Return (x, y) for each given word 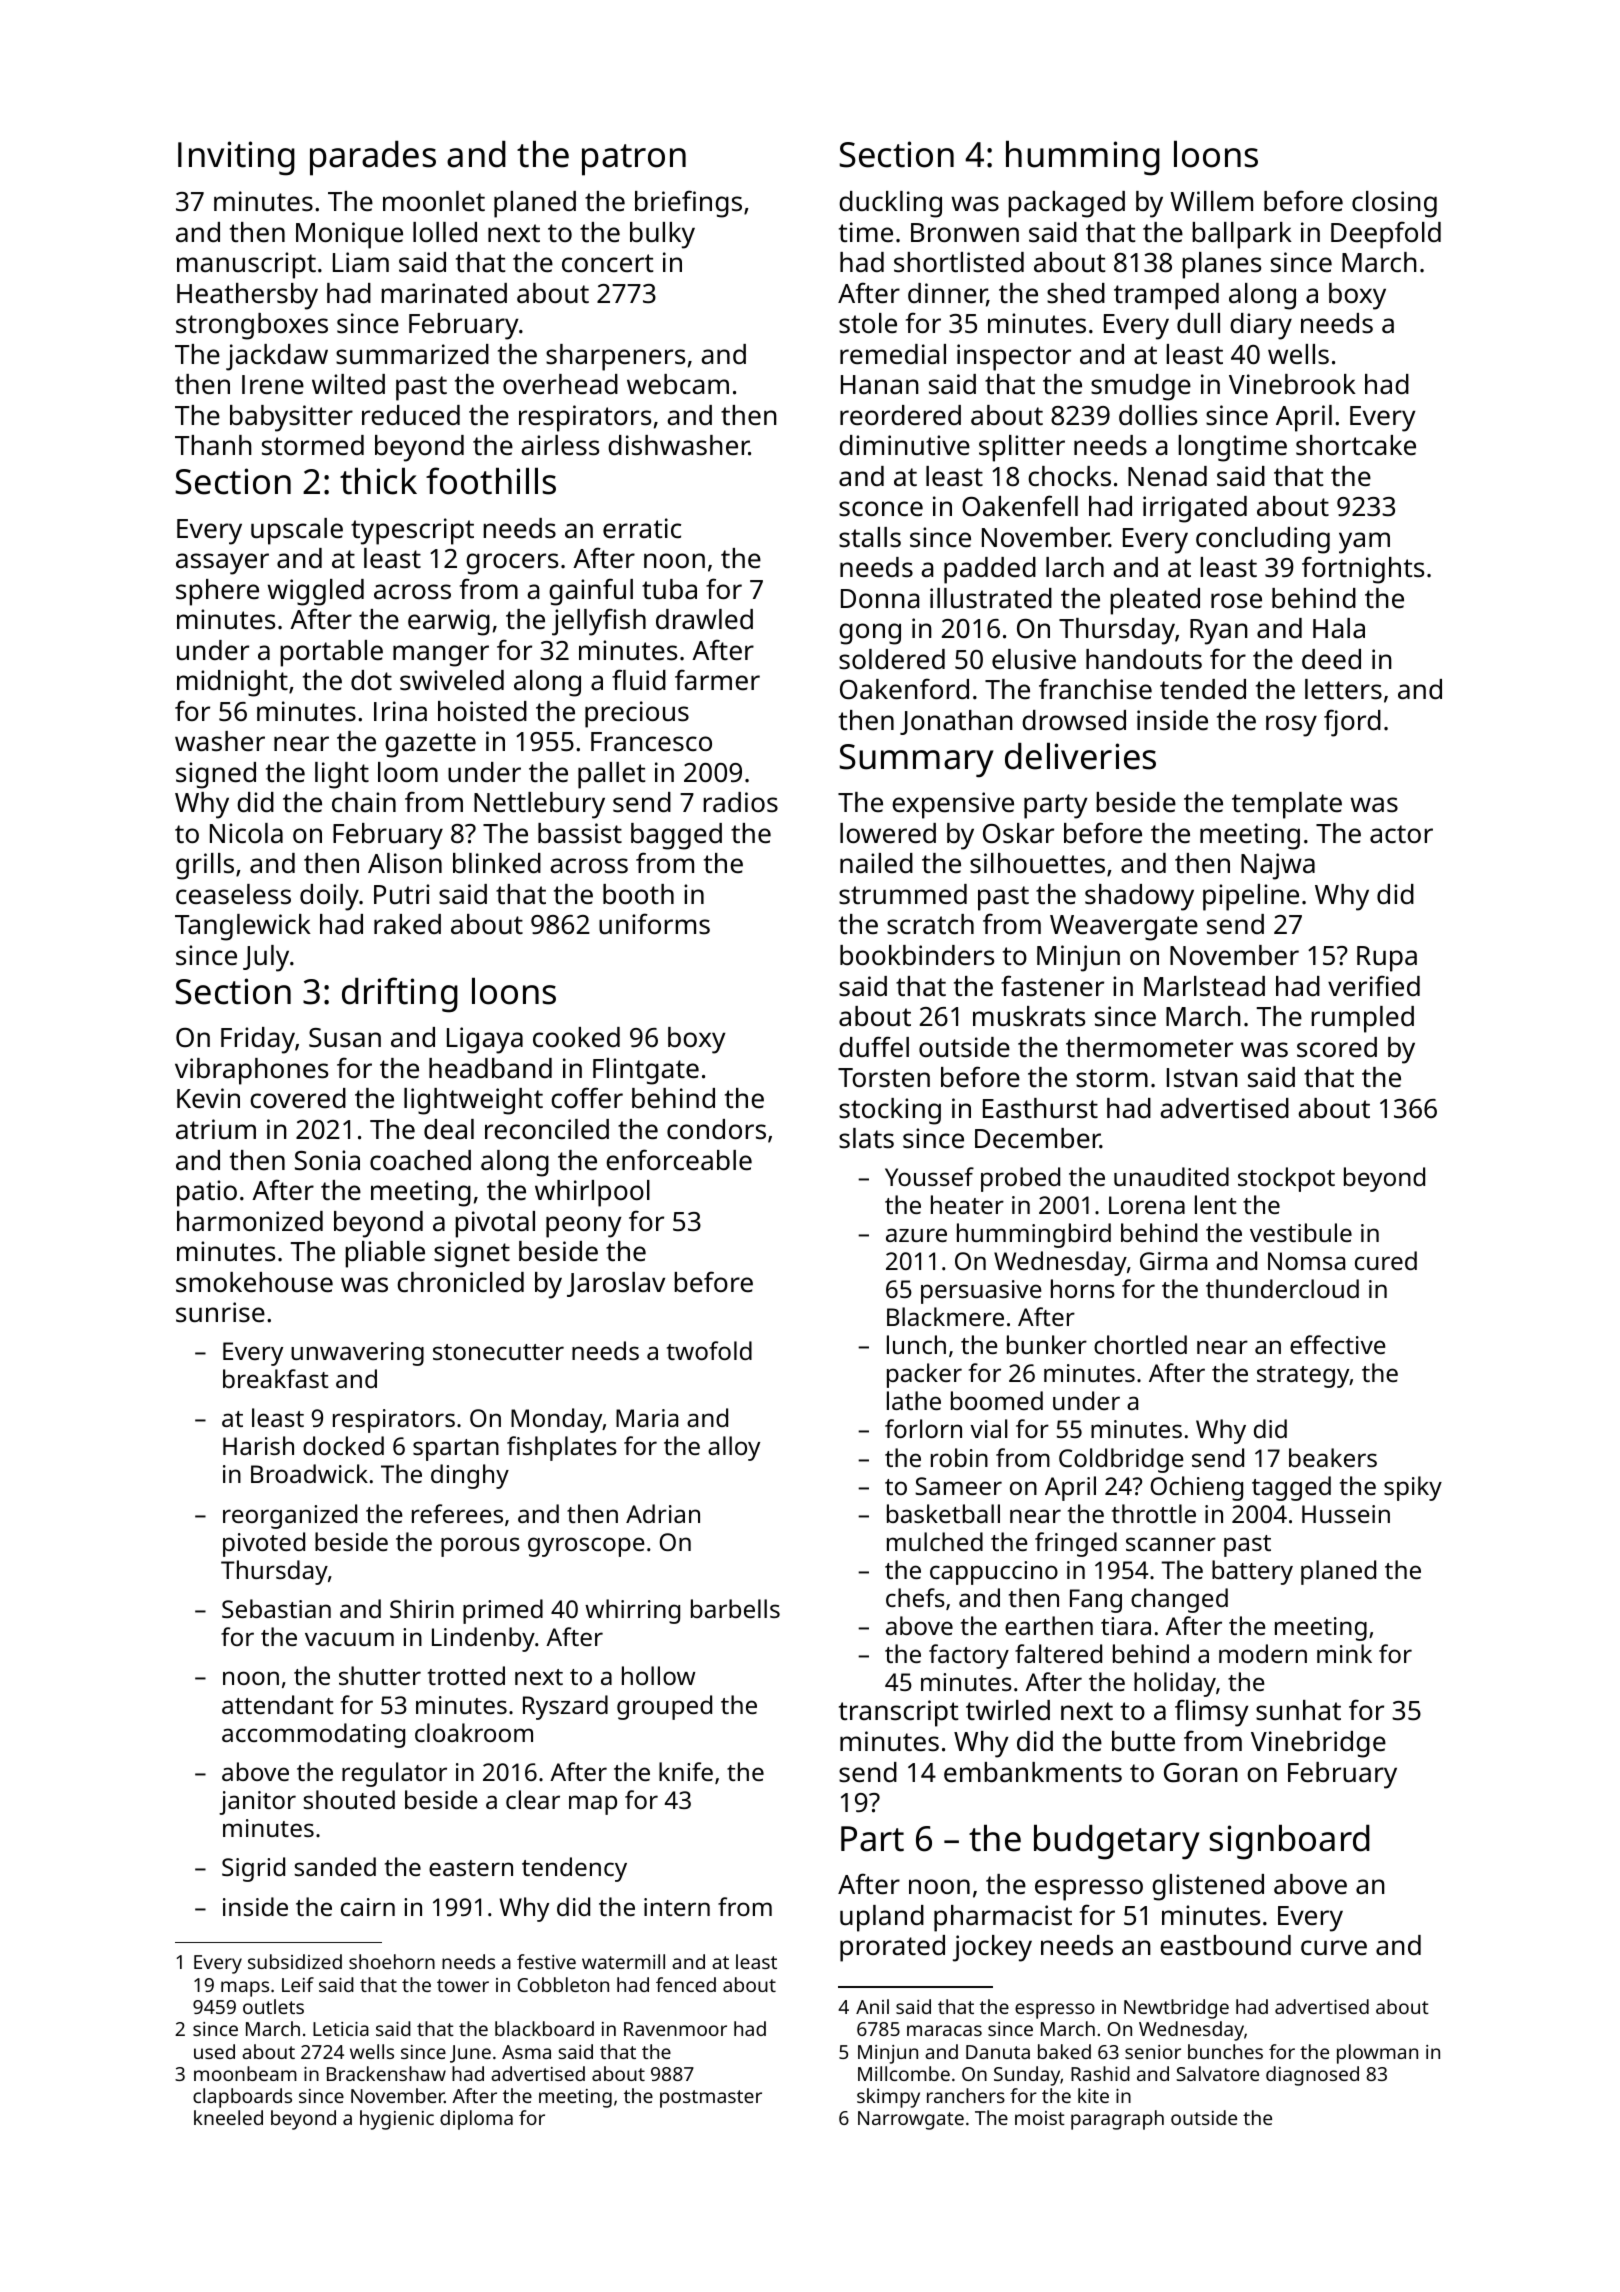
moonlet (434, 201)
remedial (893, 354)
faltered (1058, 1653)
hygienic (397, 2120)
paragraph (1117, 2120)
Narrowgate (911, 2120)
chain (364, 802)
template (1287, 805)
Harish (258, 1445)
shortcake (1356, 445)
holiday (1175, 1684)
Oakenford (904, 689)
